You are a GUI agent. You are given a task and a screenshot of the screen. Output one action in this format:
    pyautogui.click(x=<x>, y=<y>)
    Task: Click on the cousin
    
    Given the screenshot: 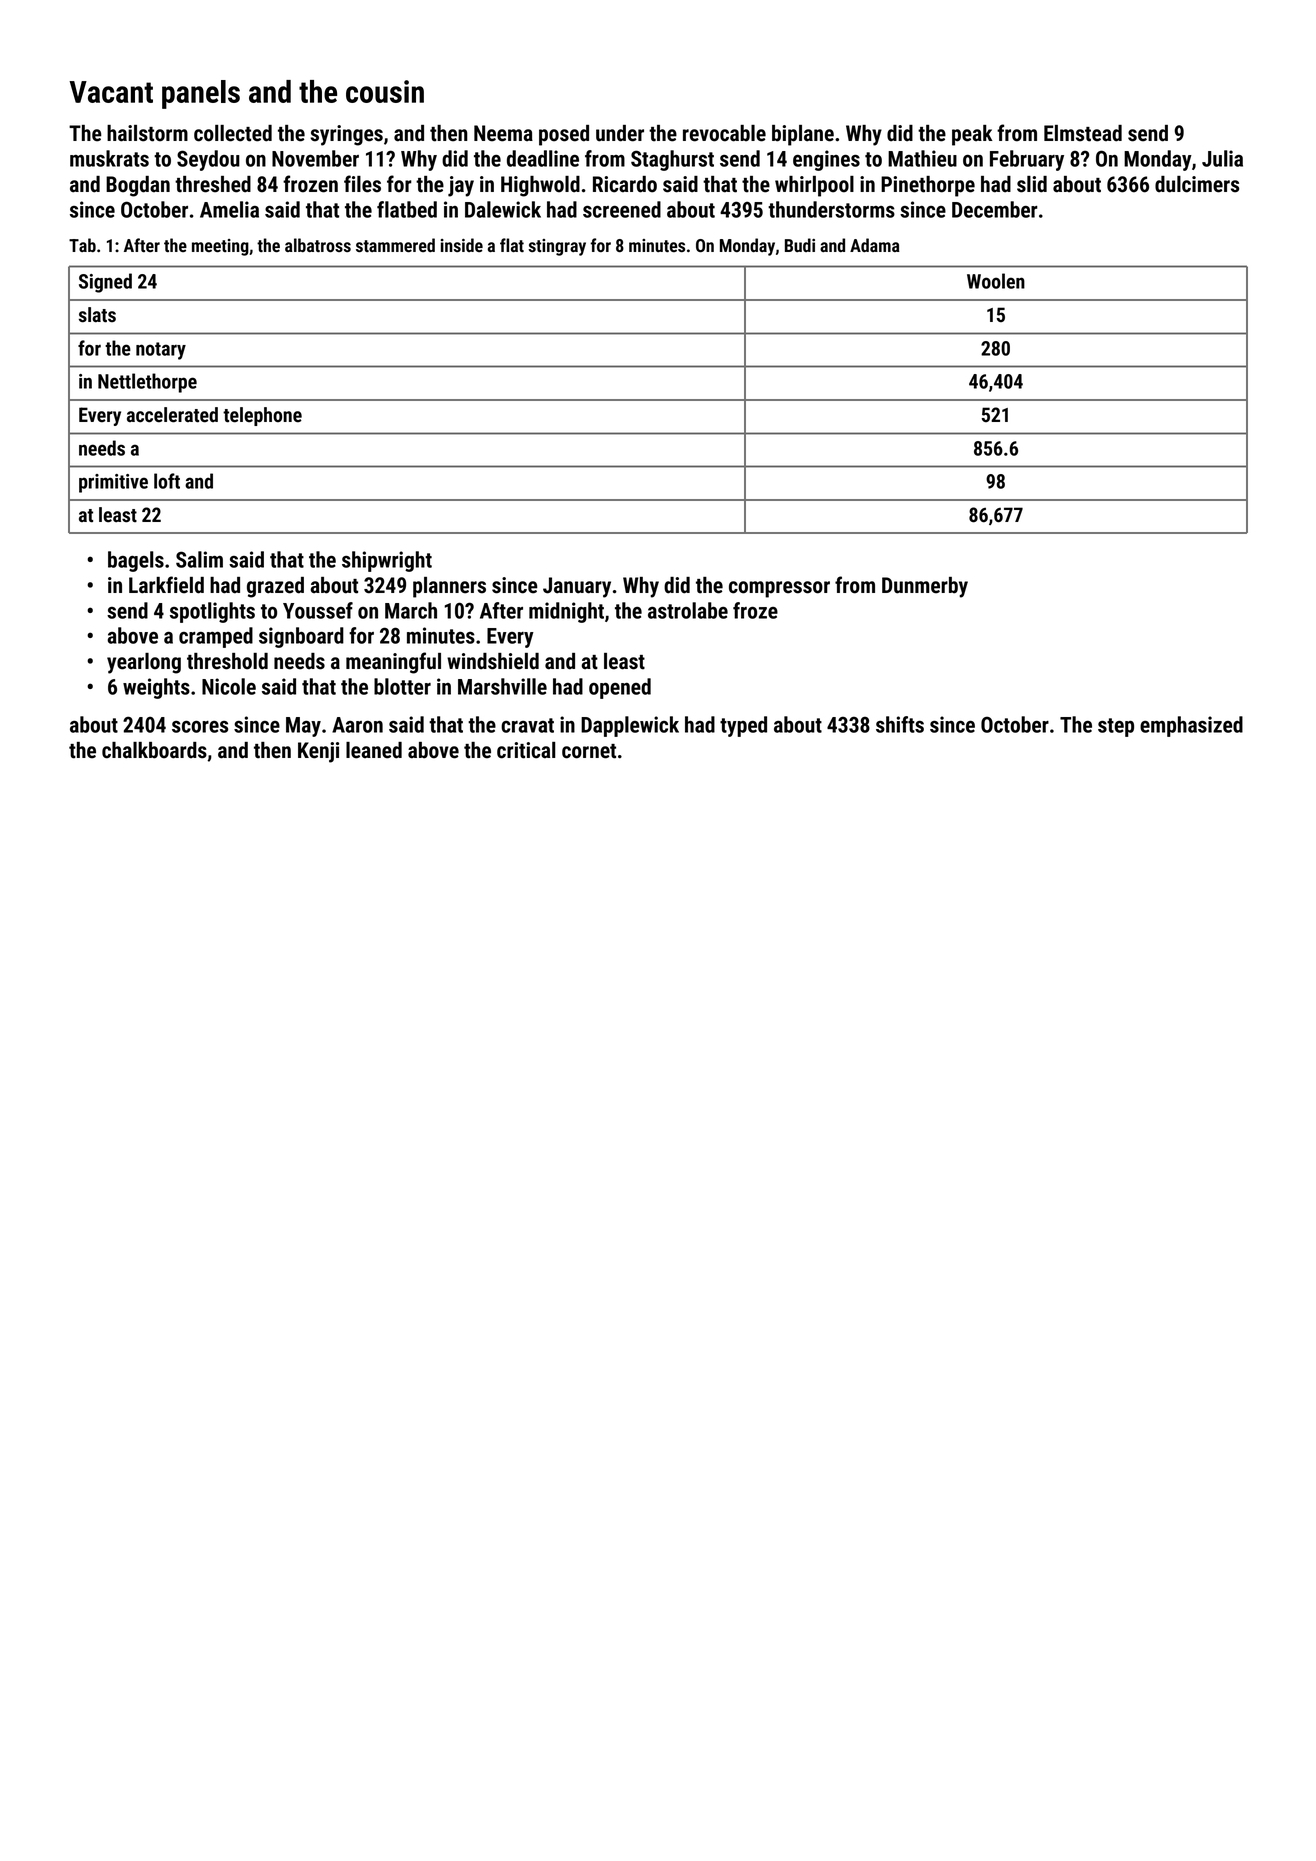 What is the action you would take?
    pyautogui.click(x=385, y=91)
